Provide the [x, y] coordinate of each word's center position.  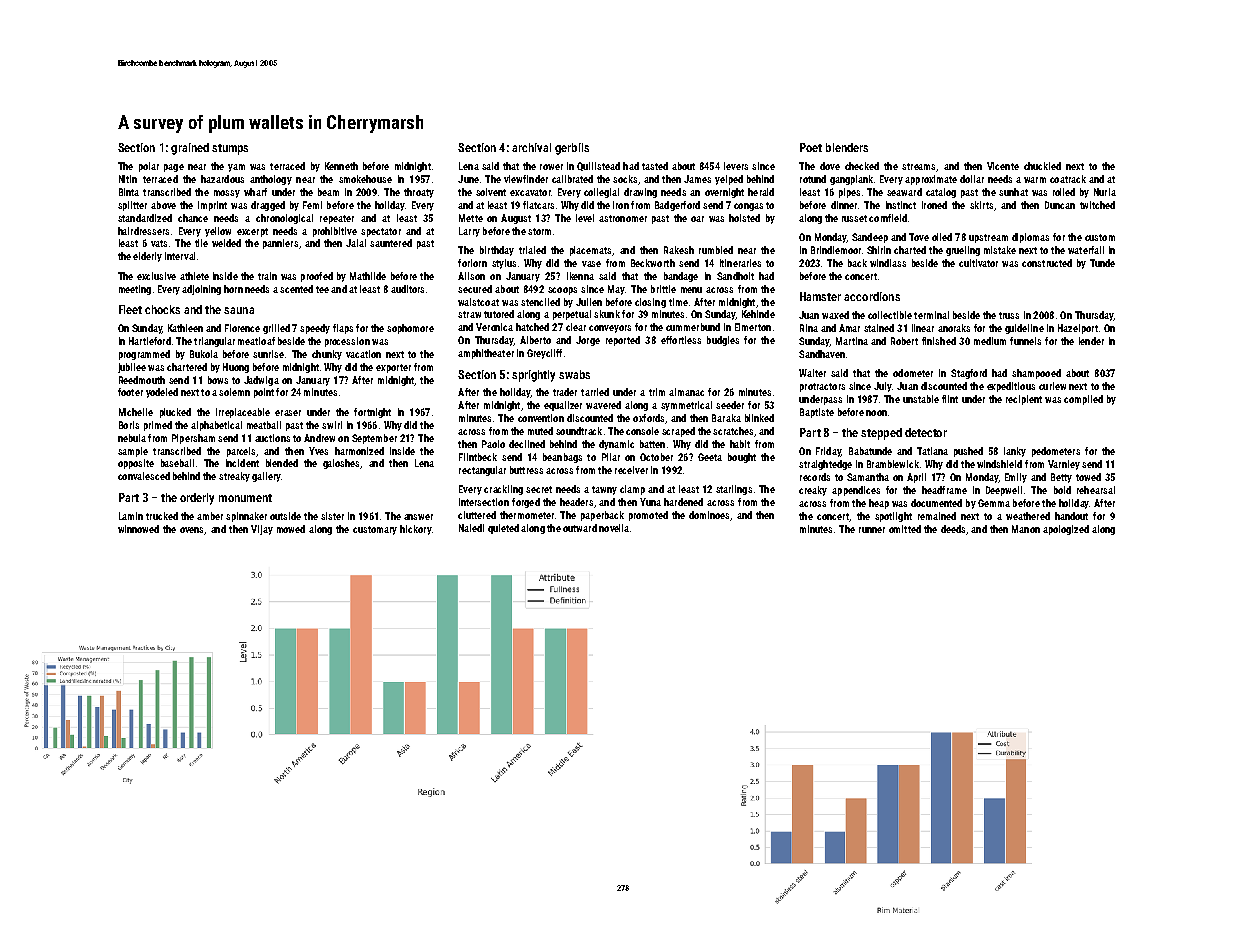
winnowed [138, 529]
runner [872, 530]
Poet [811, 147]
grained [190, 149]
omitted [905, 529]
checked [862, 166]
